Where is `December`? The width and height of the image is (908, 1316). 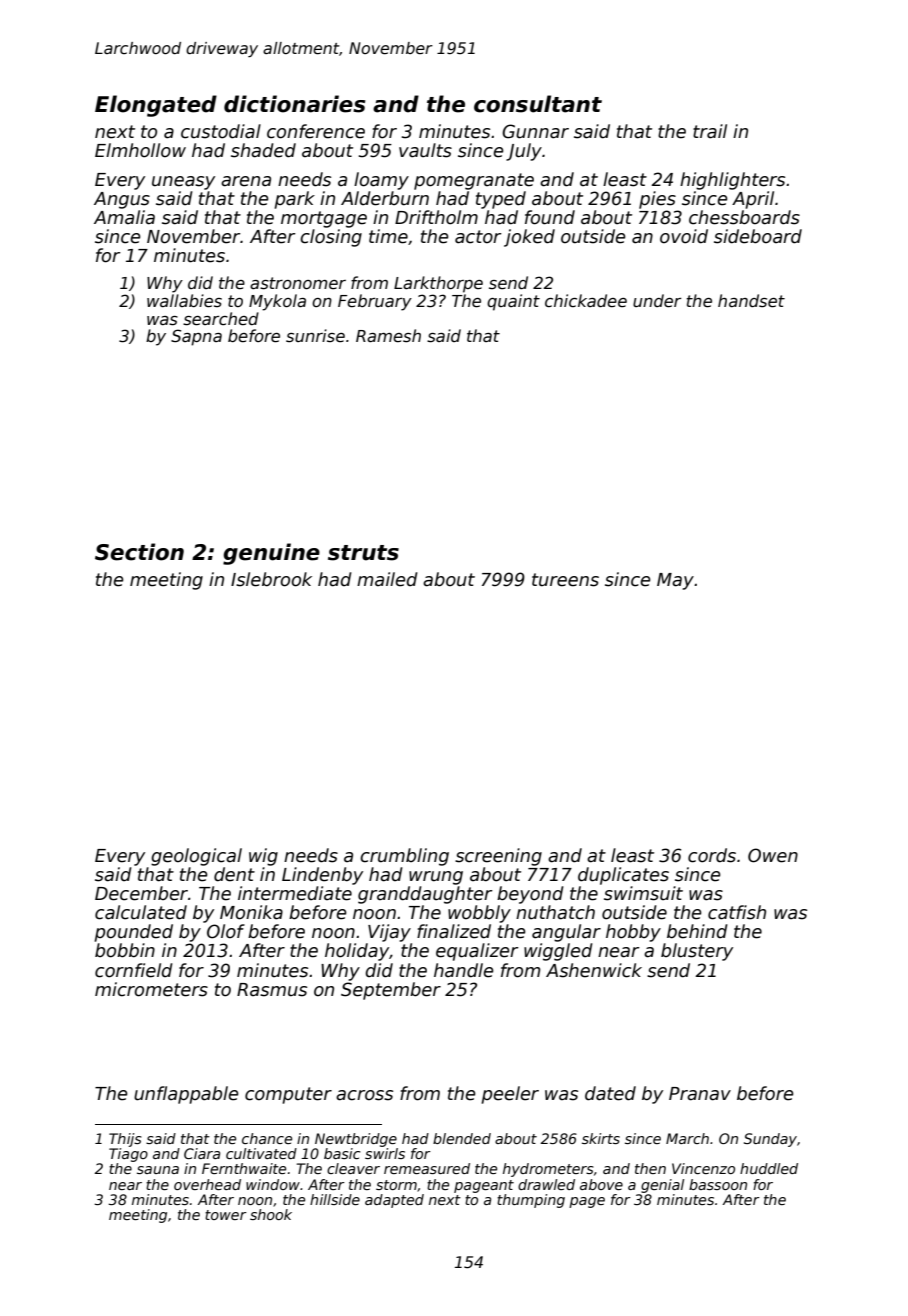 December is located at coordinates (141, 893).
